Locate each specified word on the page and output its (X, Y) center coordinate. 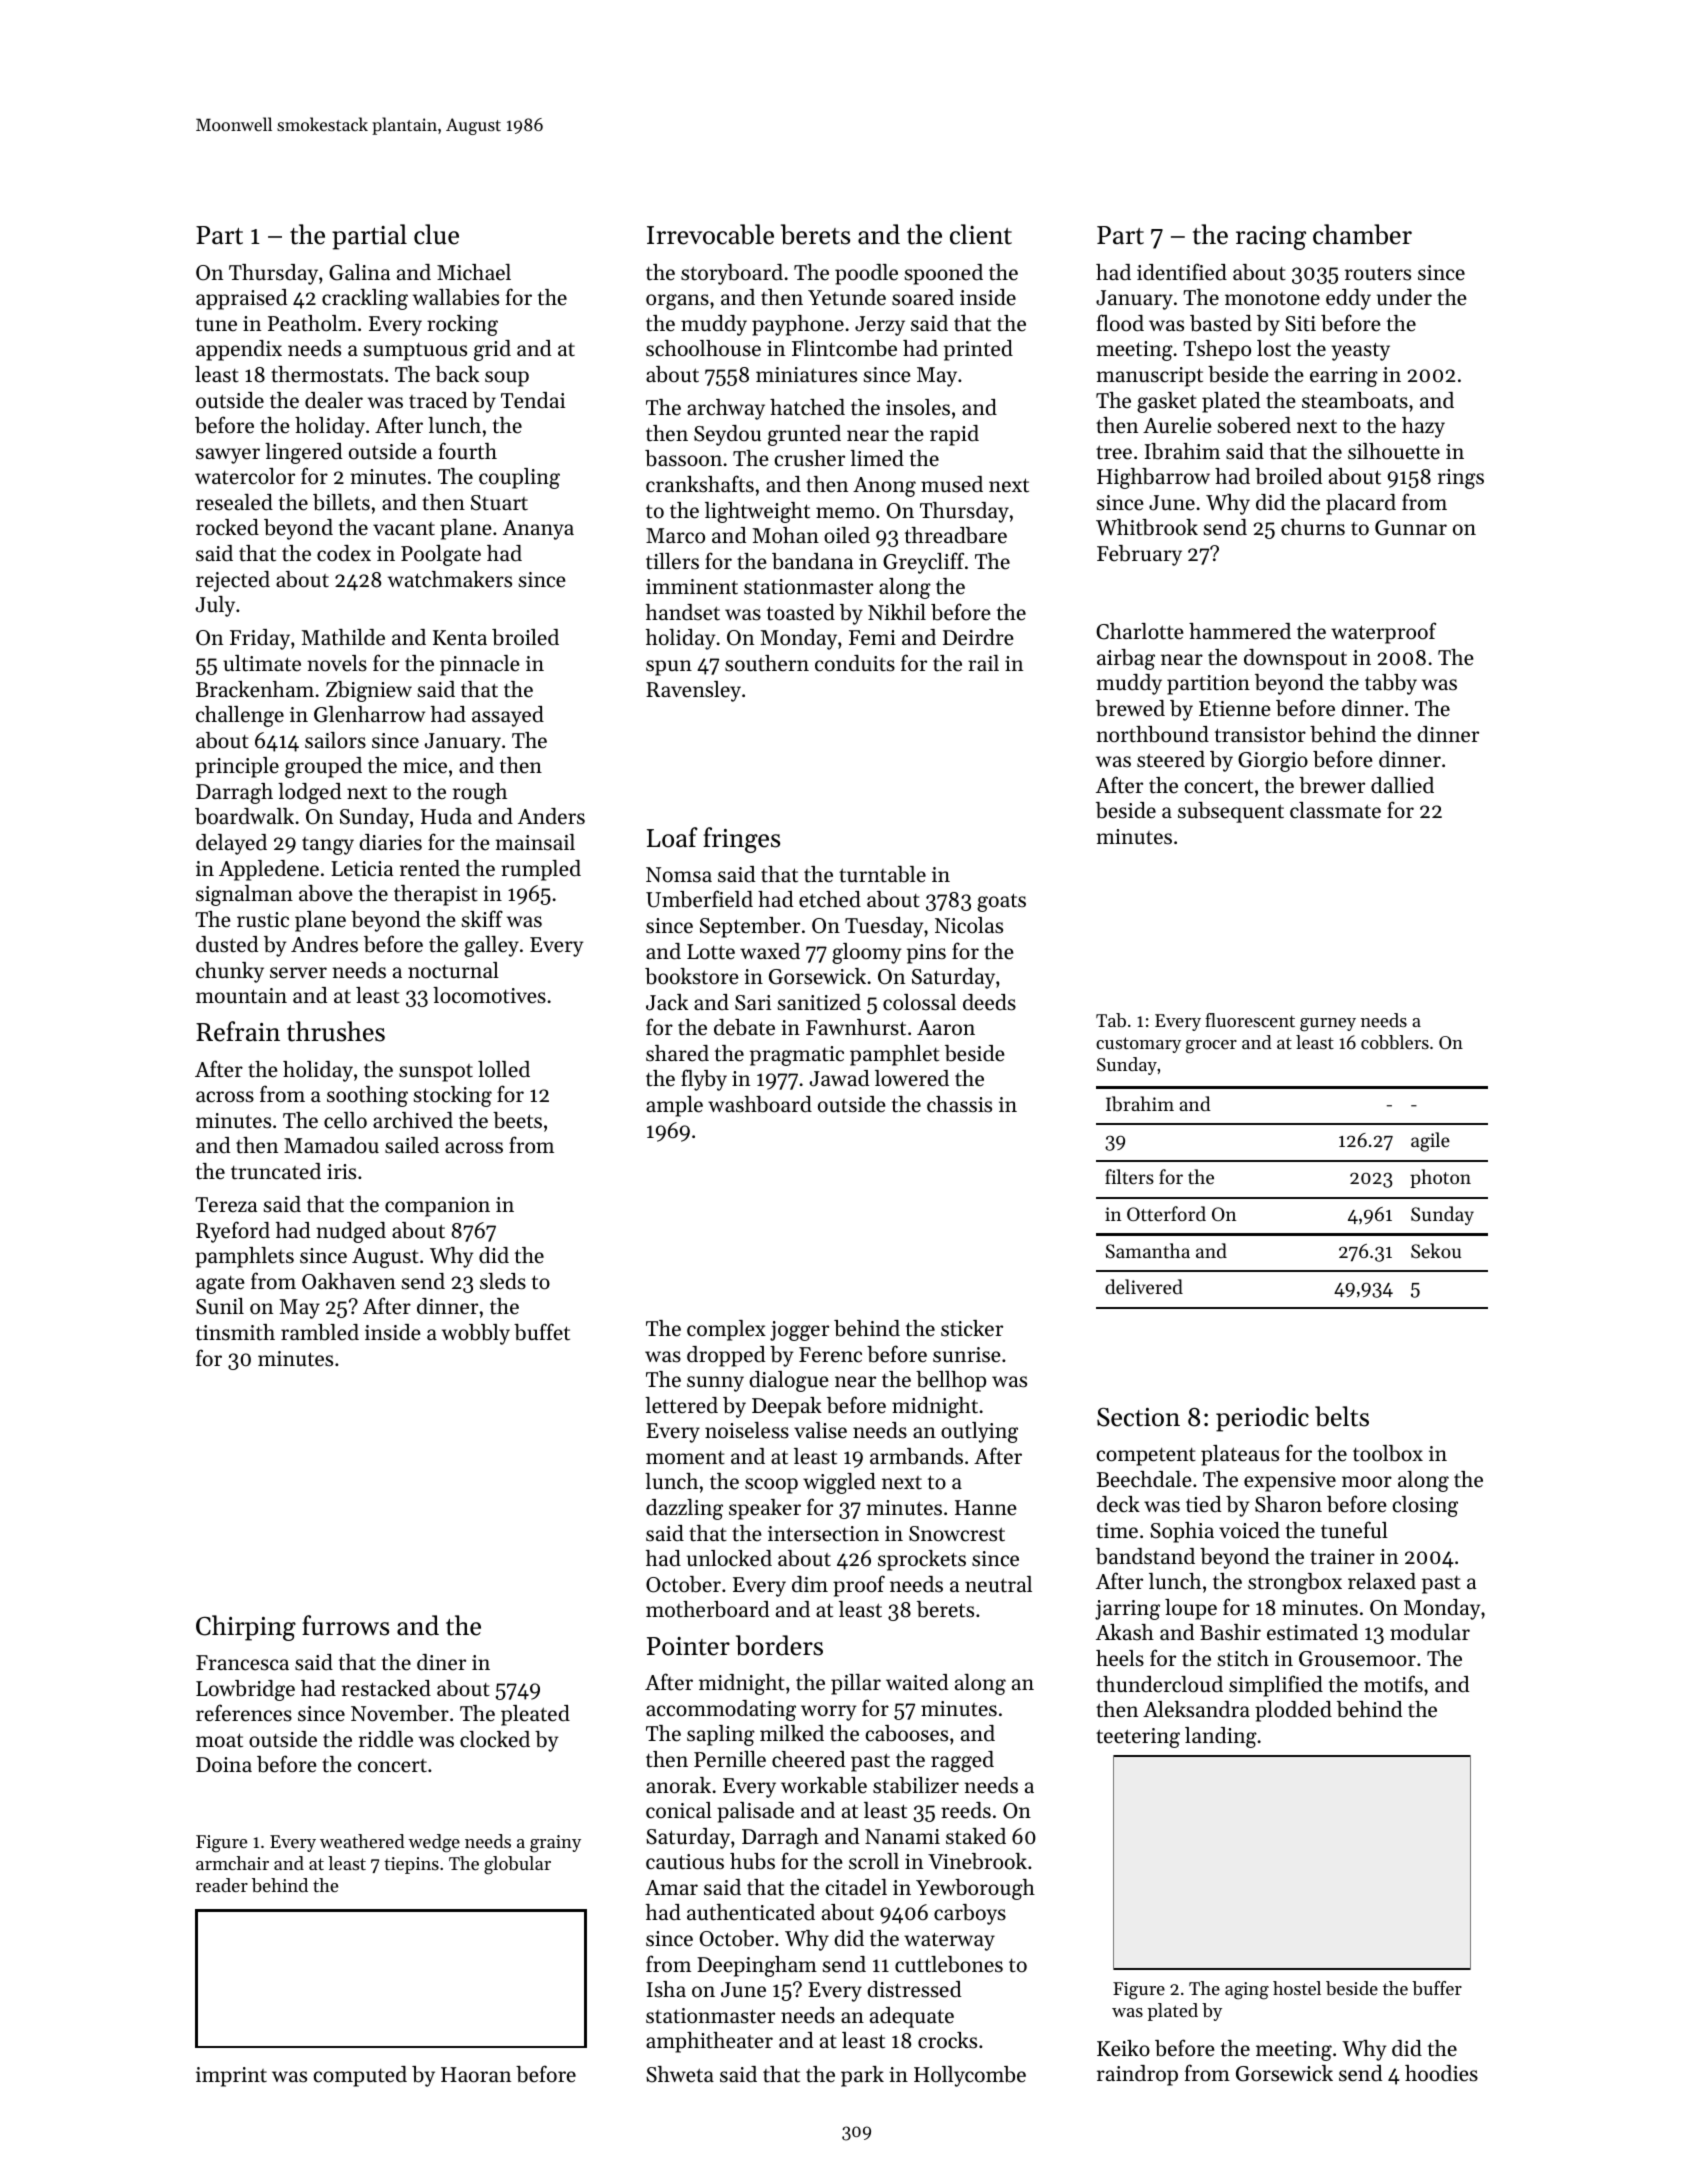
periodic (1262, 1419)
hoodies (1441, 2073)
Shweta (680, 2074)
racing (1271, 238)
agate (220, 1285)
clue (436, 234)
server (298, 973)
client (981, 234)
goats (1001, 902)
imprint (231, 2077)
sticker (972, 1328)
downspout (1295, 659)
